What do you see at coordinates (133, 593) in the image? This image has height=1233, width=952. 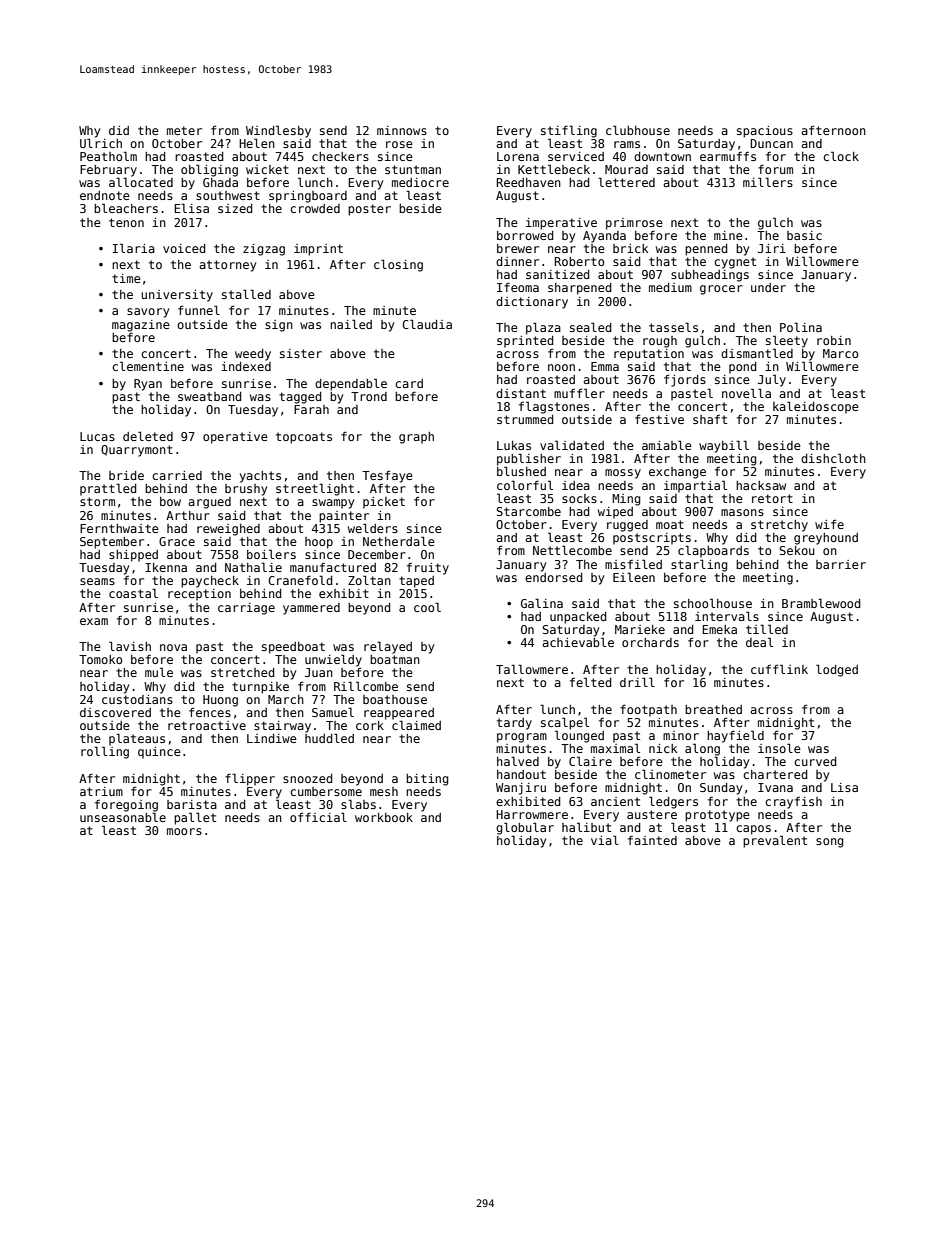 I see `coastal` at bounding box center [133, 593].
